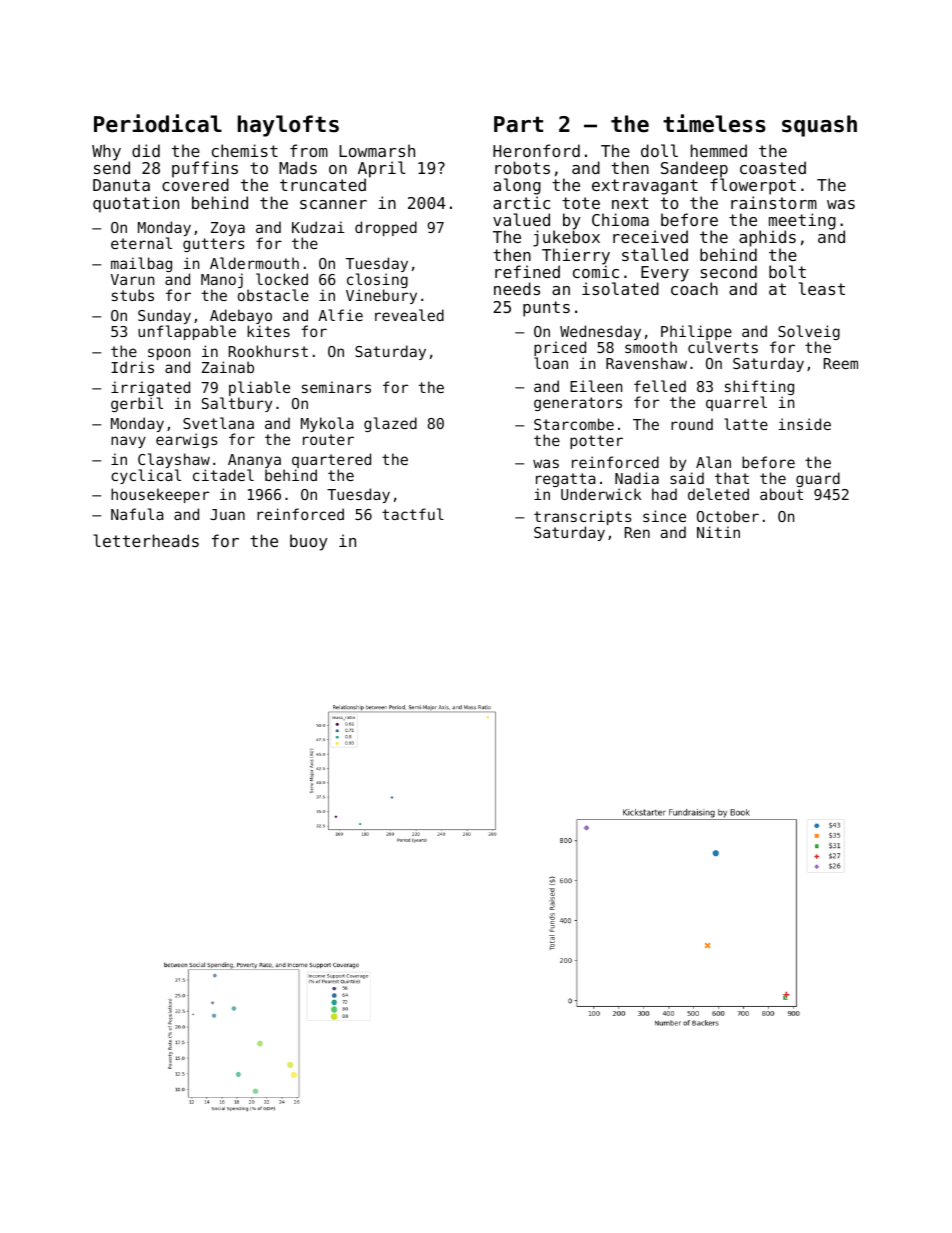  What do you see at coordinates (560, 349) in the screenshot?
I see `priced` at bounding box center [560, 349].
